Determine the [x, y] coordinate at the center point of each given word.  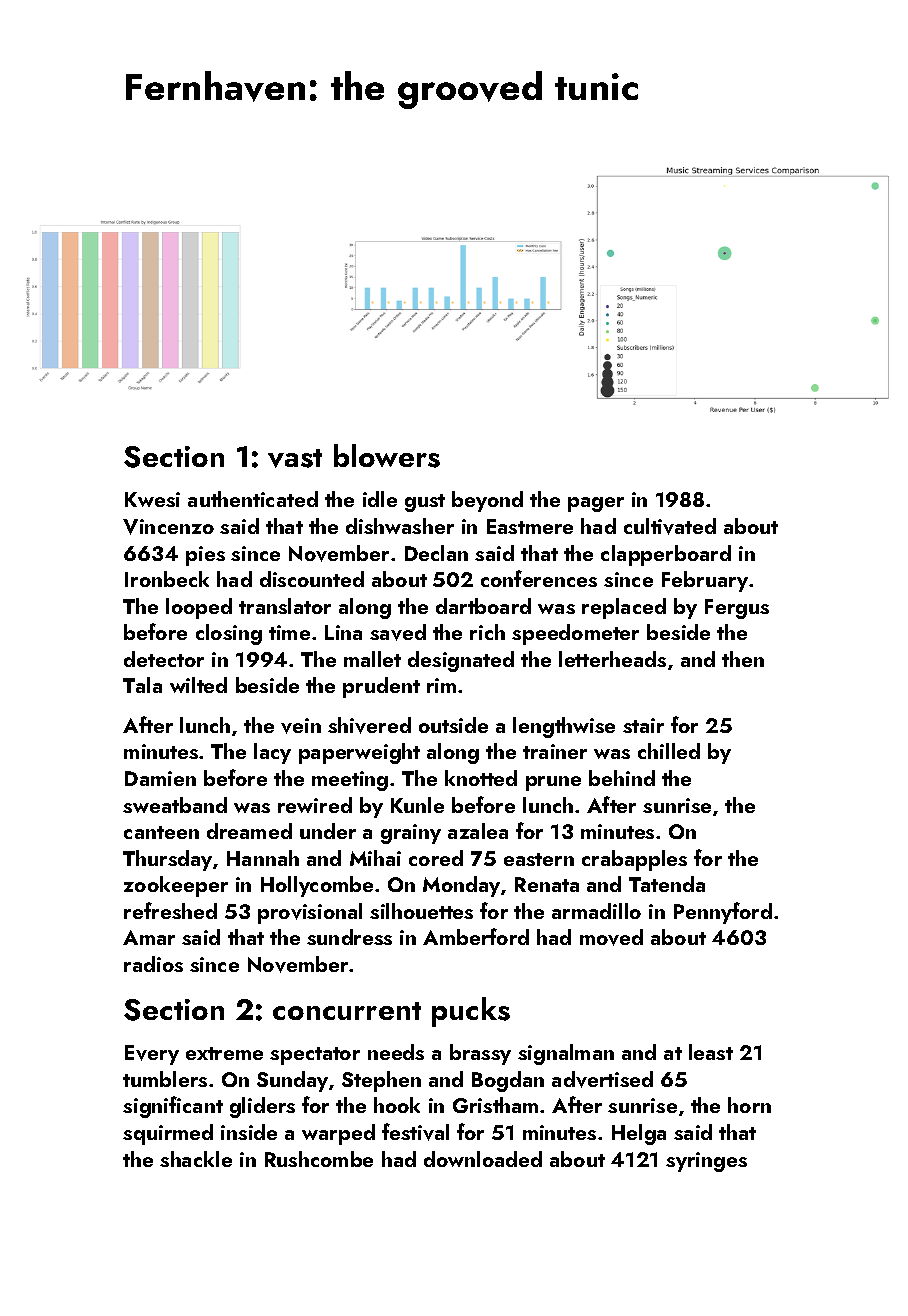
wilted [198, 685]
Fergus [737, 609]
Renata [547, 884]
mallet [372, 659]
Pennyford [723, 913]
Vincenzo [168, 527]
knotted [481, 778]
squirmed [168, 1134]
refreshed [170, 910]
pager [596, 504]
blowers [387, 456]
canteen [161, 832]
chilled [669, 751]
